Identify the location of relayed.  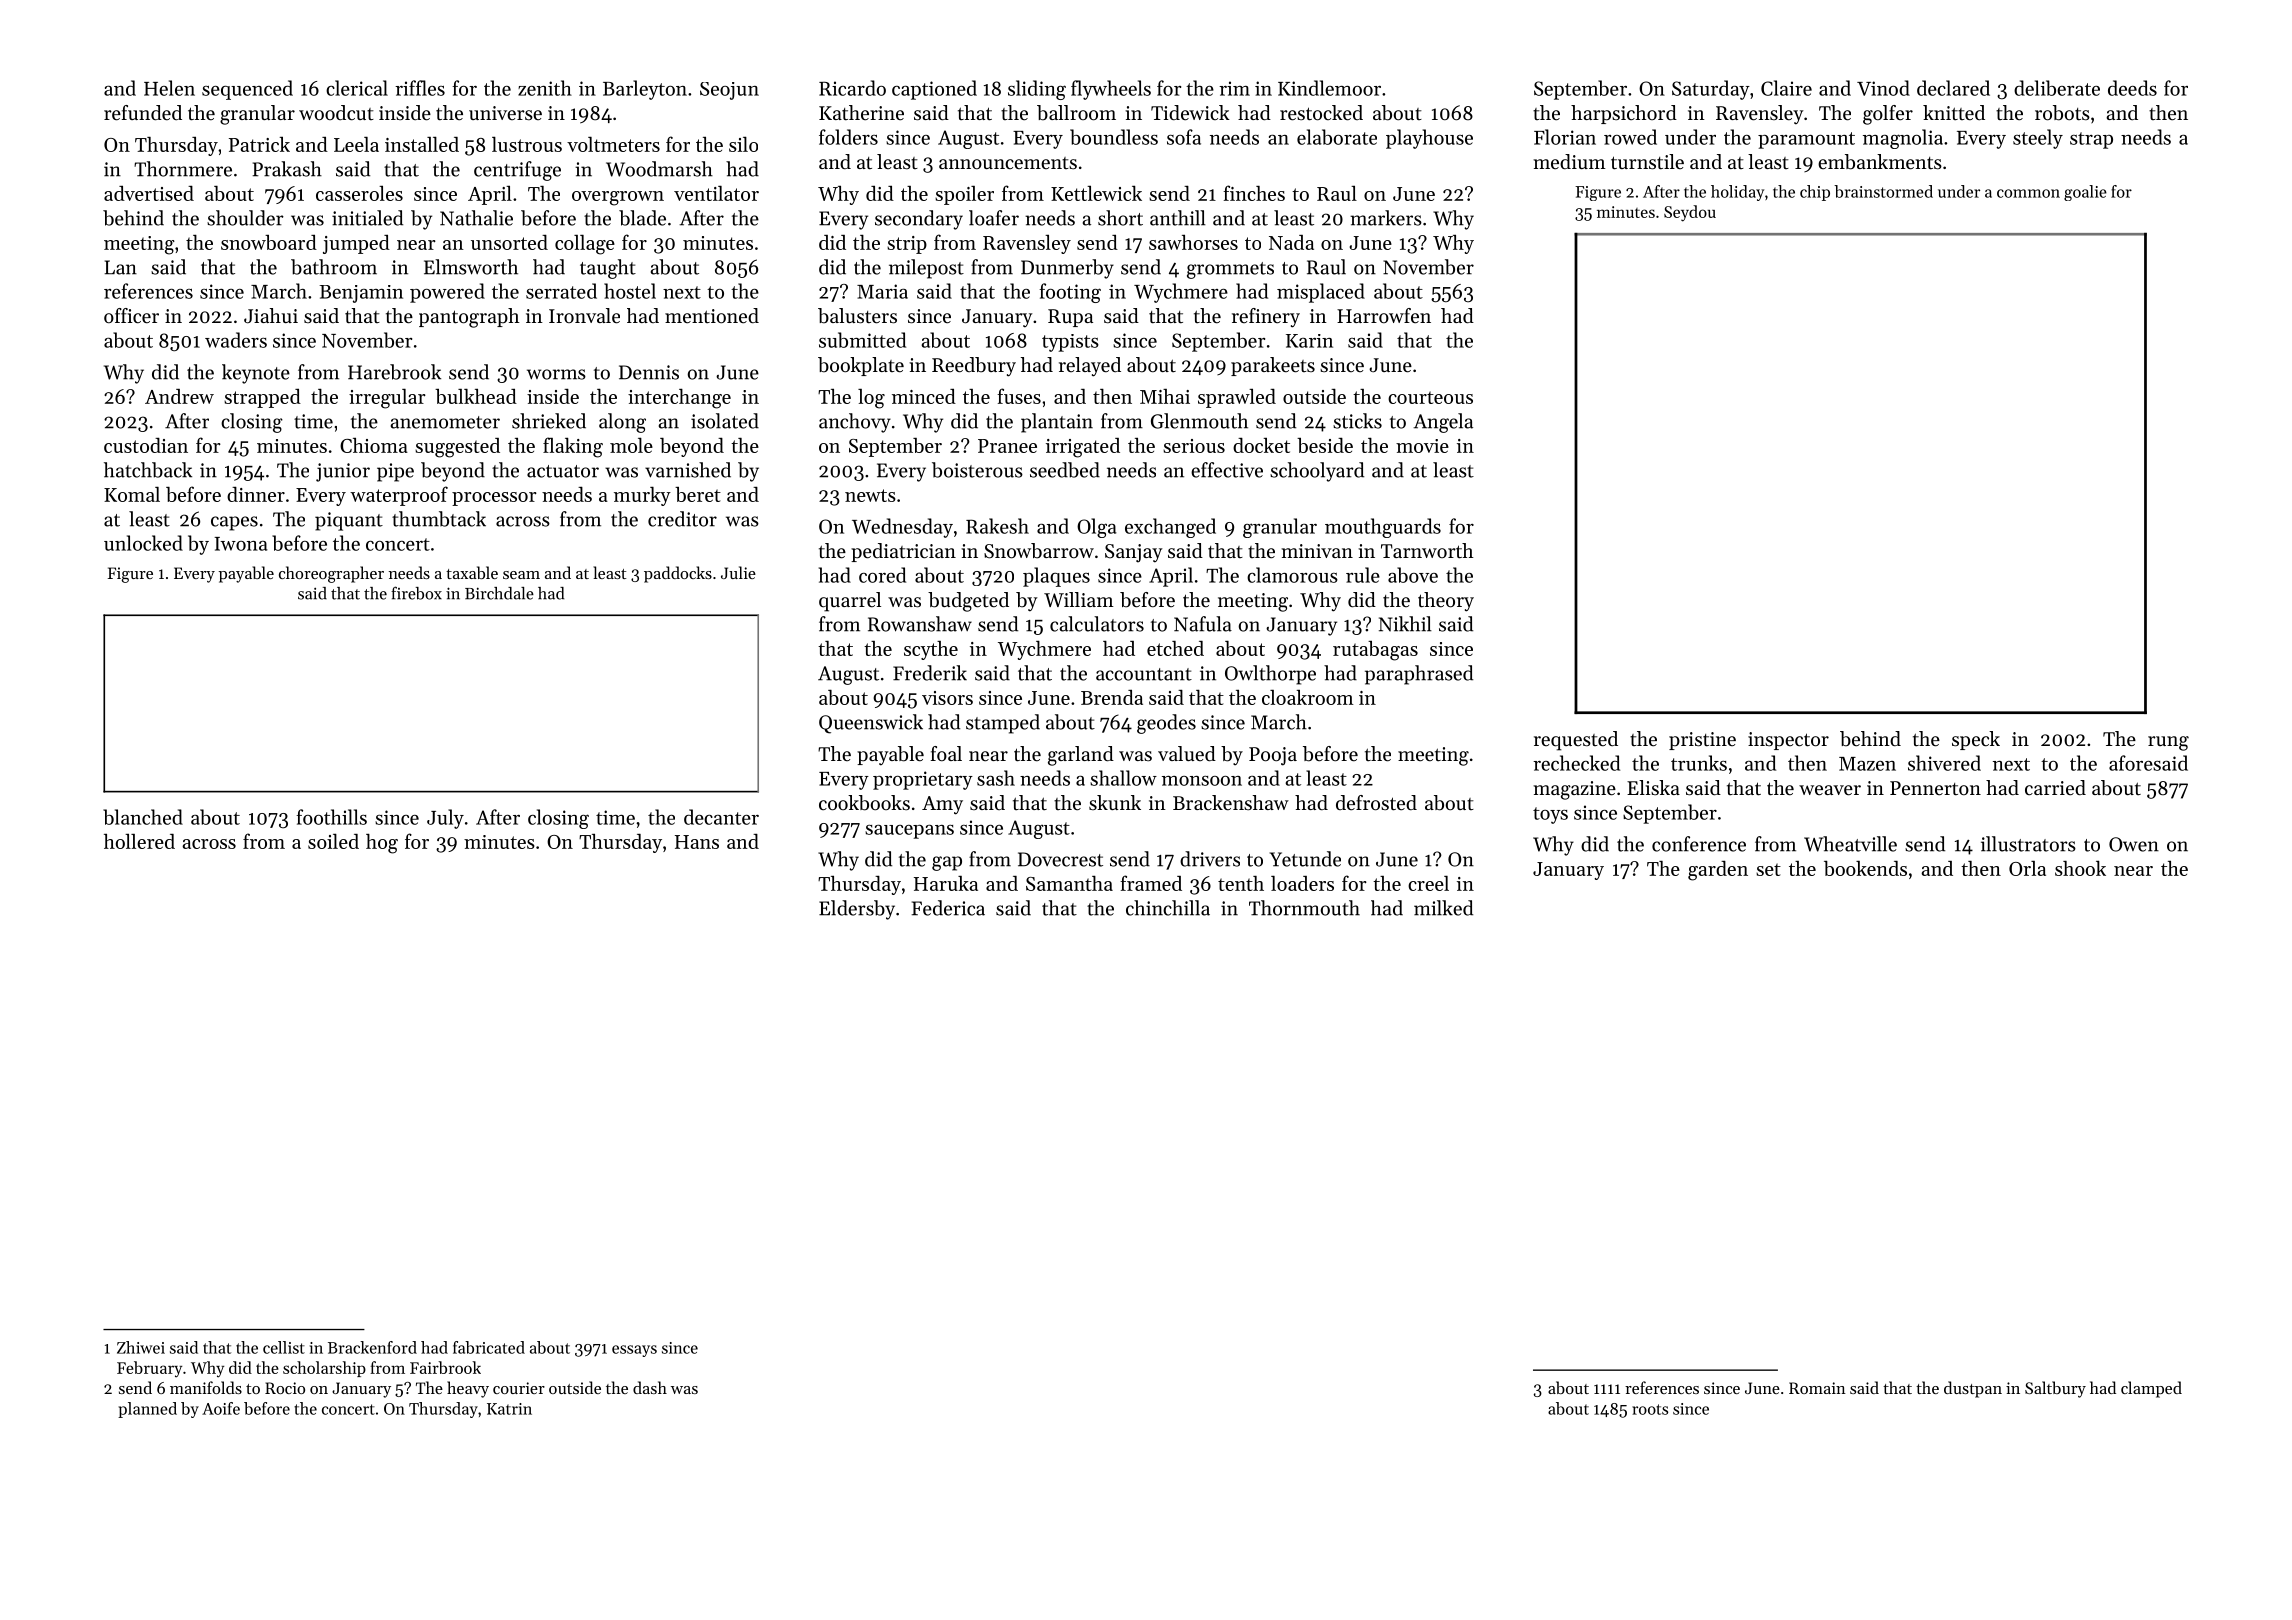
(1090, 367).
